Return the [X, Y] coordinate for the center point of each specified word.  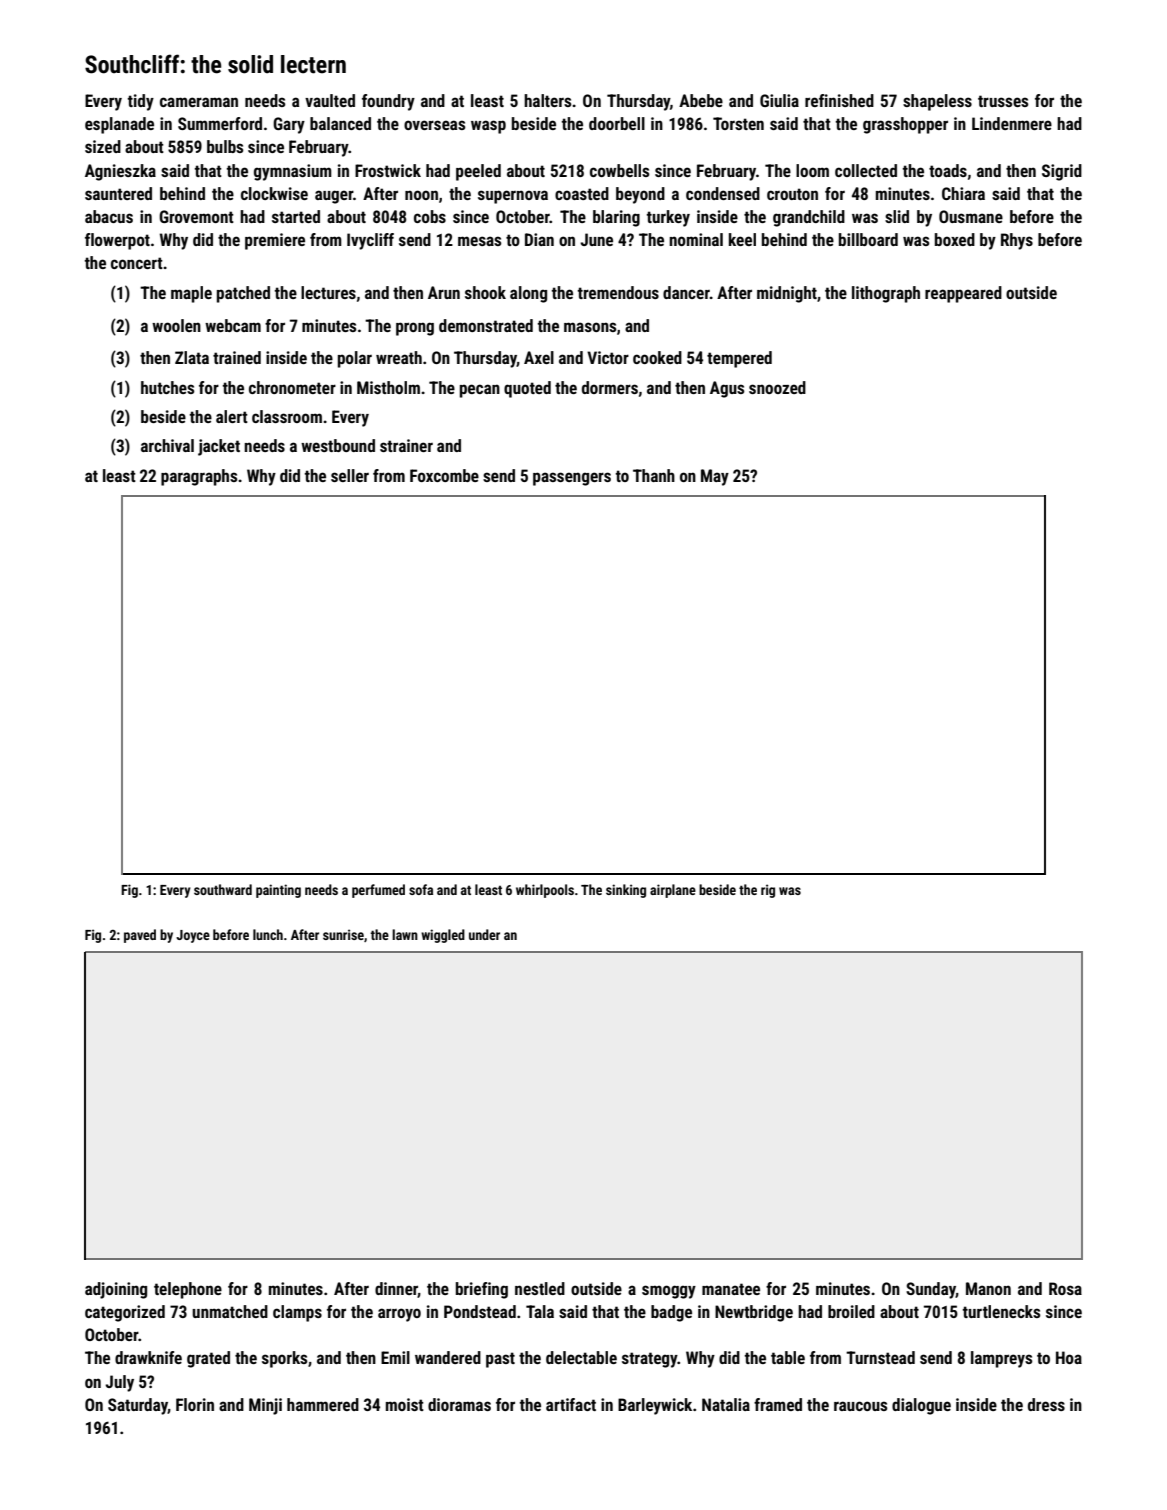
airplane [673, 891]
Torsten [738, 123]
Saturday [138, 1406]
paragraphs [199, 477]
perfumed [378, 891]
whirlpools [545, 891]
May [715, 477]
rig [768, 891]
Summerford [220, 123]
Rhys [1017, 241]
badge [671, 1313]
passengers [572, 479]
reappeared [963, 294]
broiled [851, 1311]
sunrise [343, 934]
